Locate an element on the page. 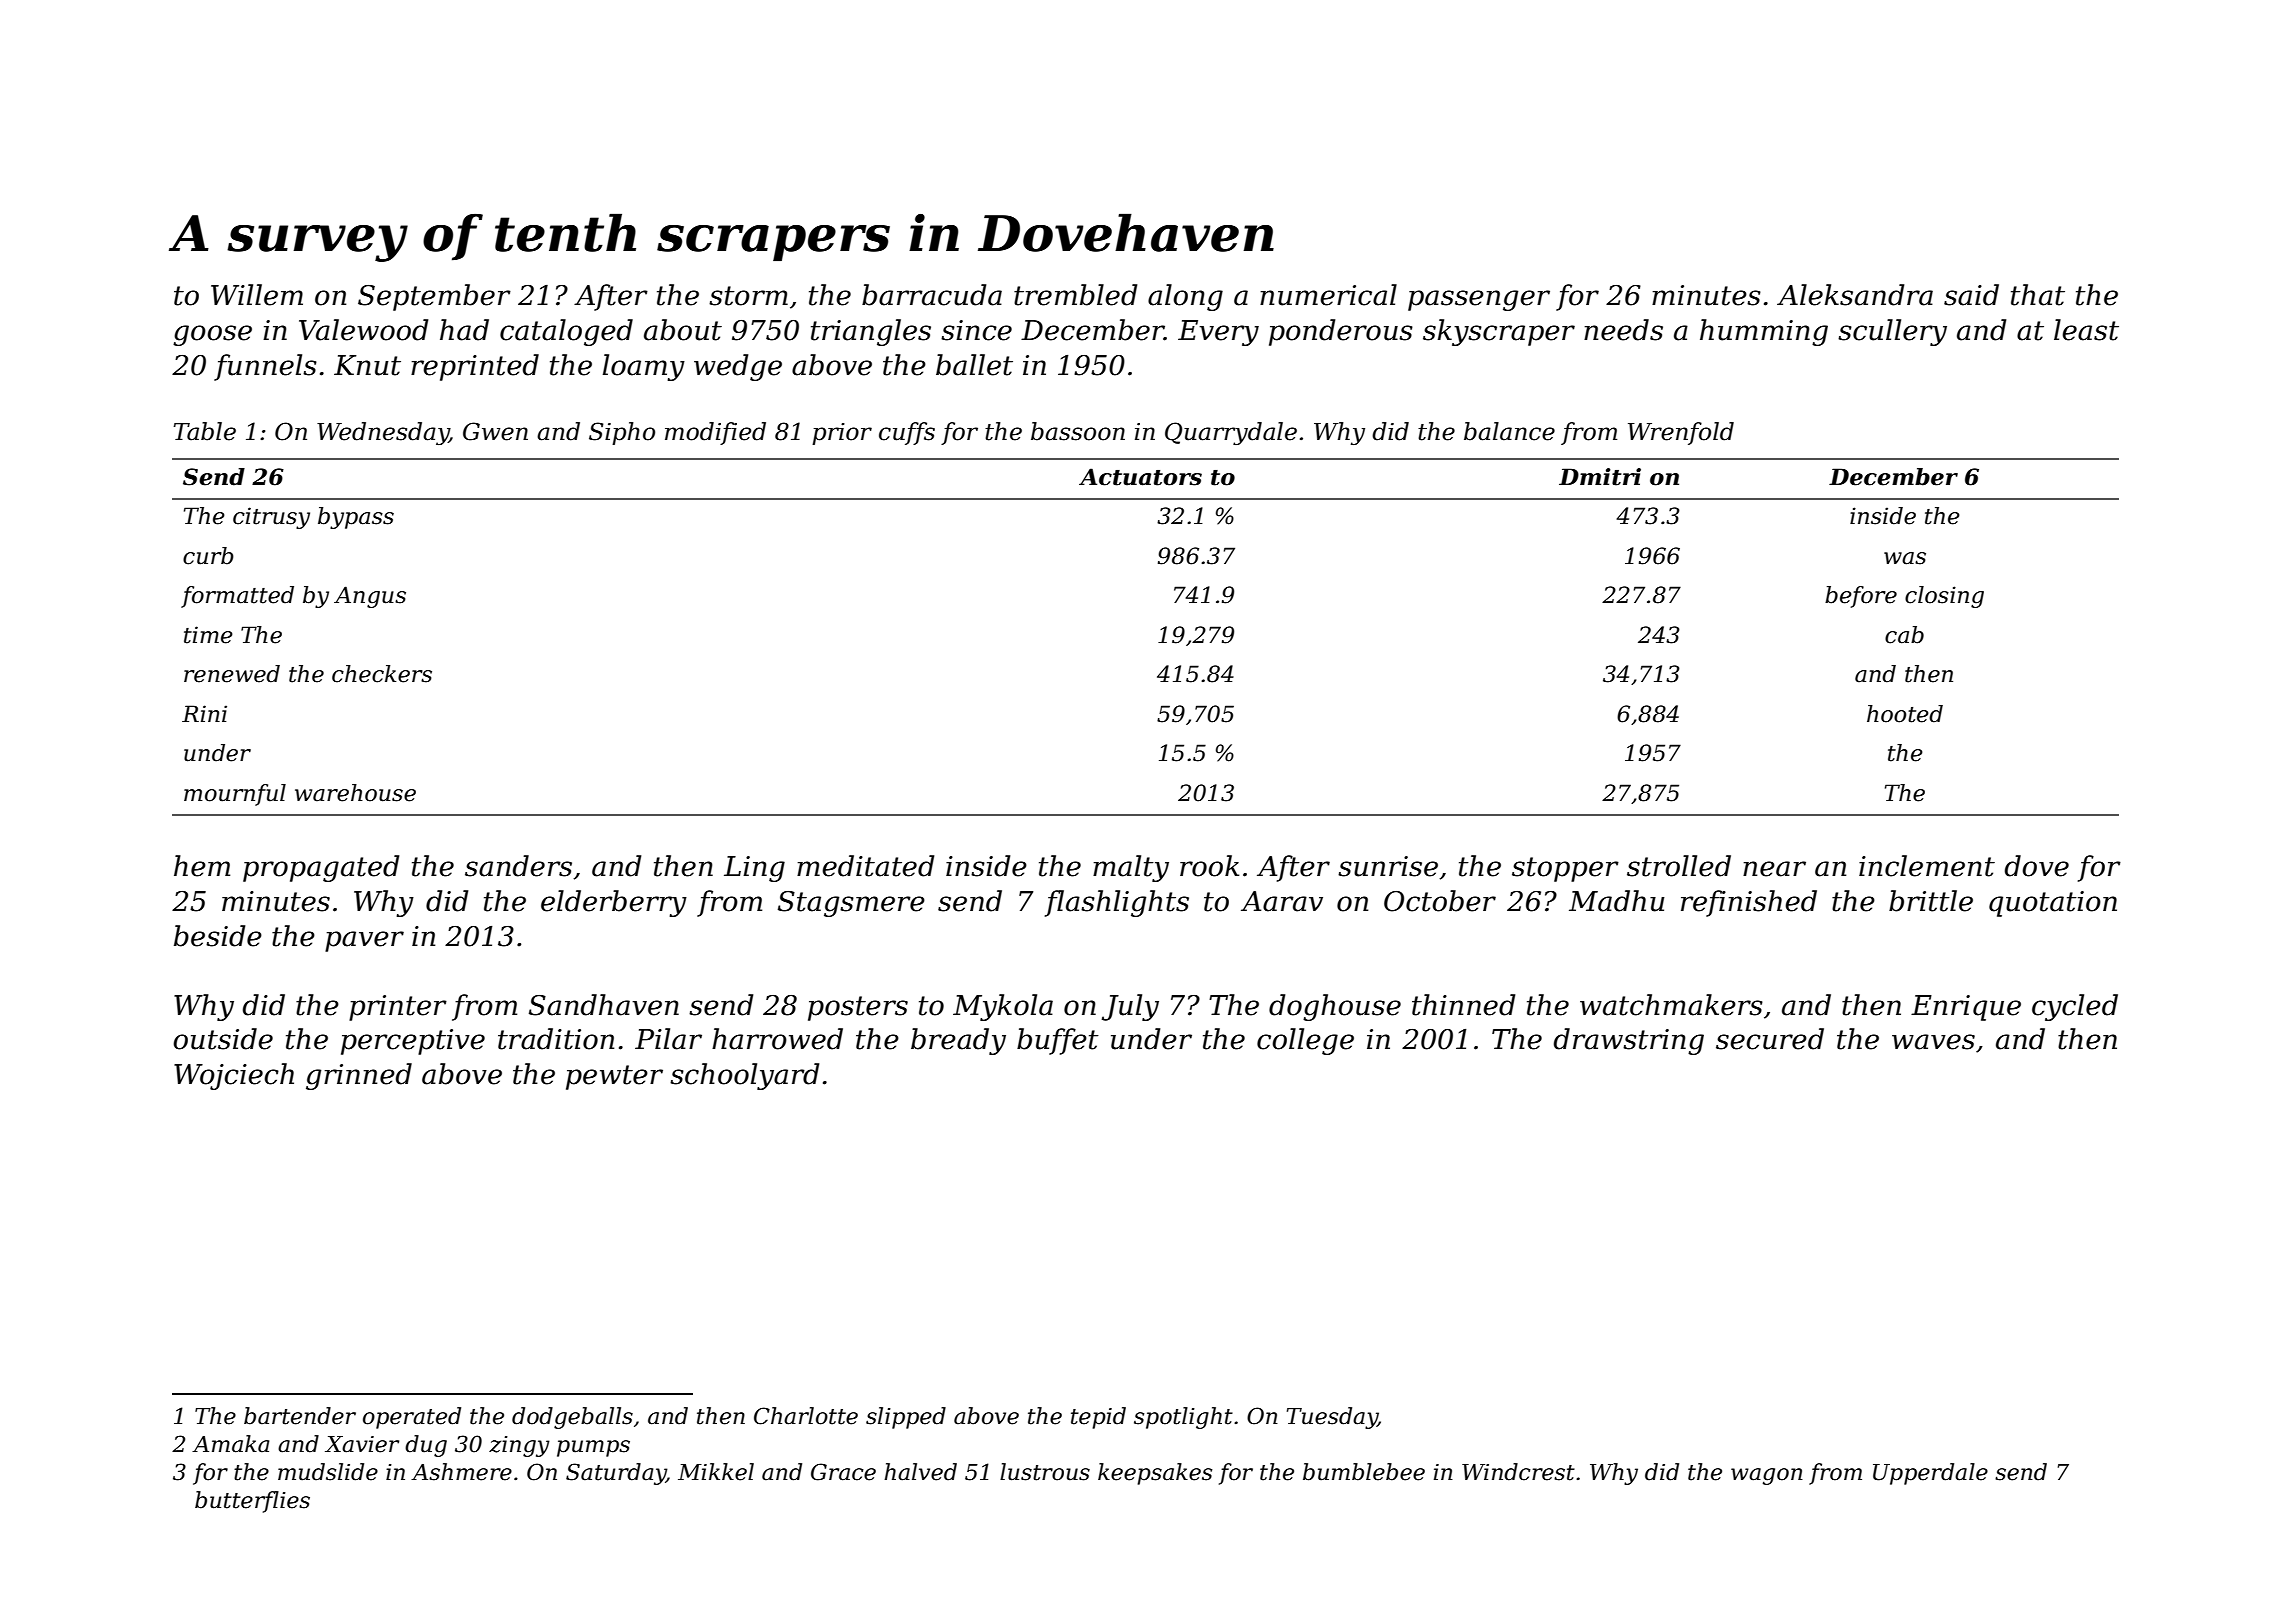 The height and width of the image is (1620, 2292). waves is located at coordinates (1933, 1042).
